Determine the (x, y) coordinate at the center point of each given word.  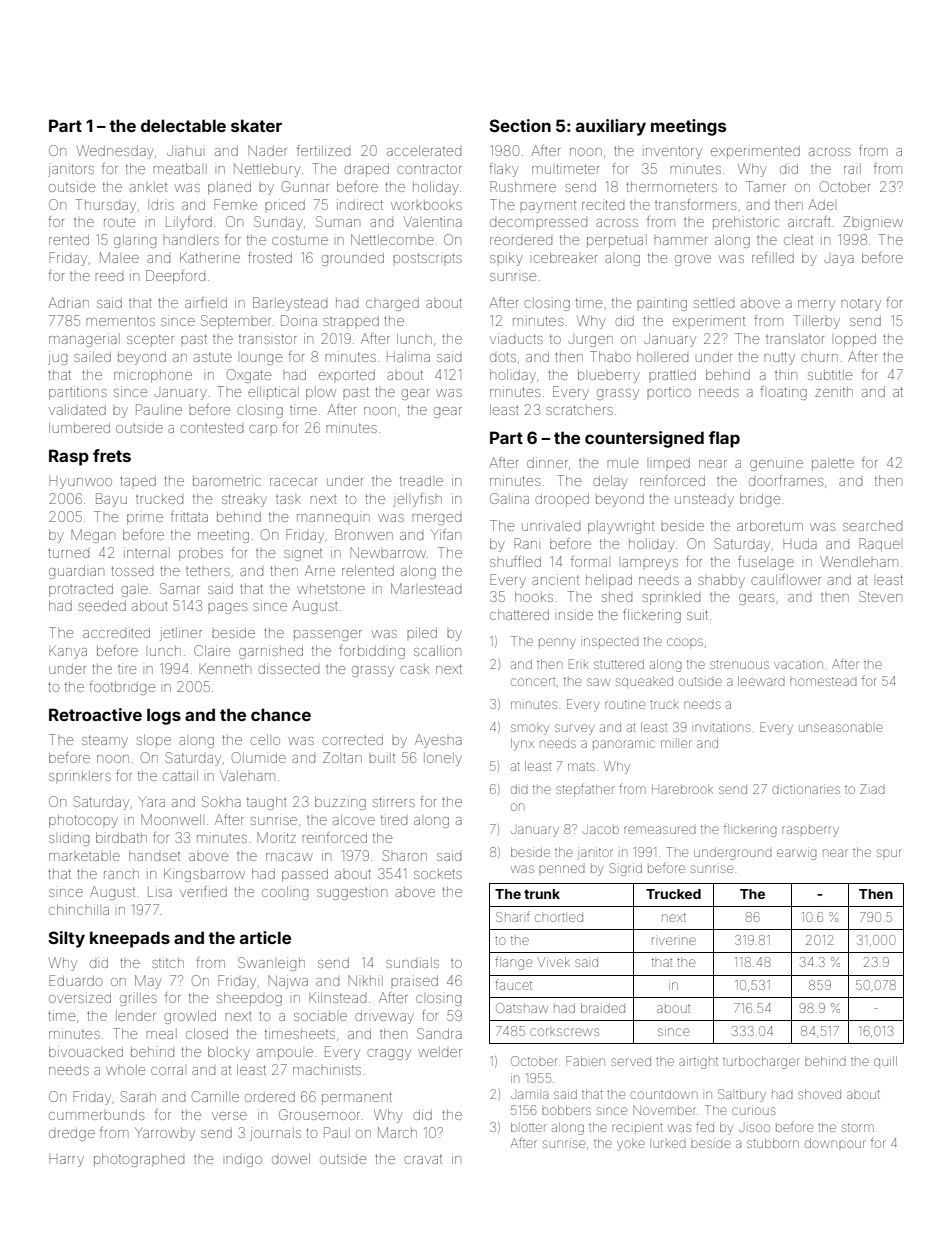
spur (889, 853)
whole (125, 1070)
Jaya (839, 260)
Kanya (68, 652)
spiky (506, 259)
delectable (183, 125)
